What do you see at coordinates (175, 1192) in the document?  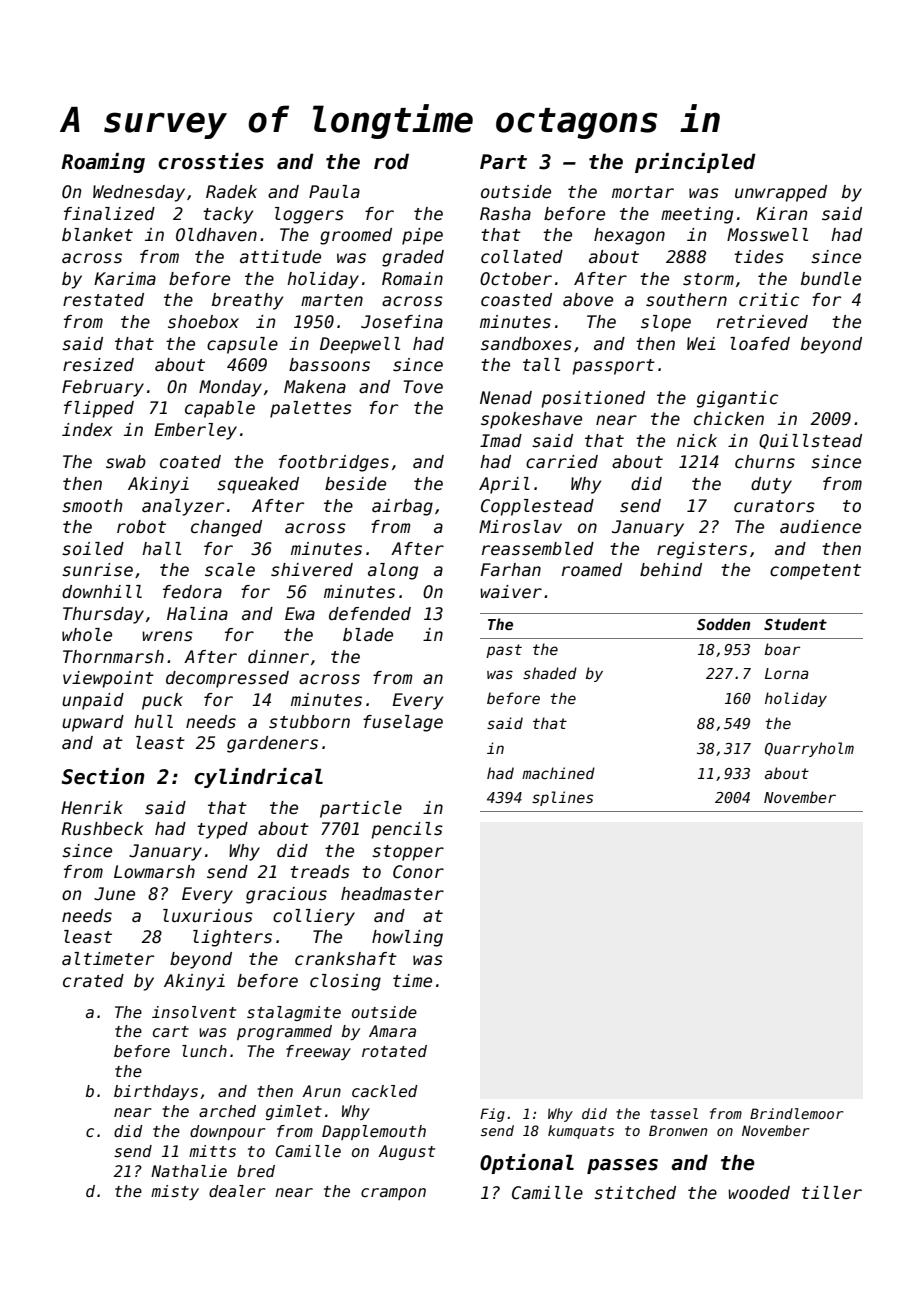 I see `misty` at bounding box center [175, 1192].
